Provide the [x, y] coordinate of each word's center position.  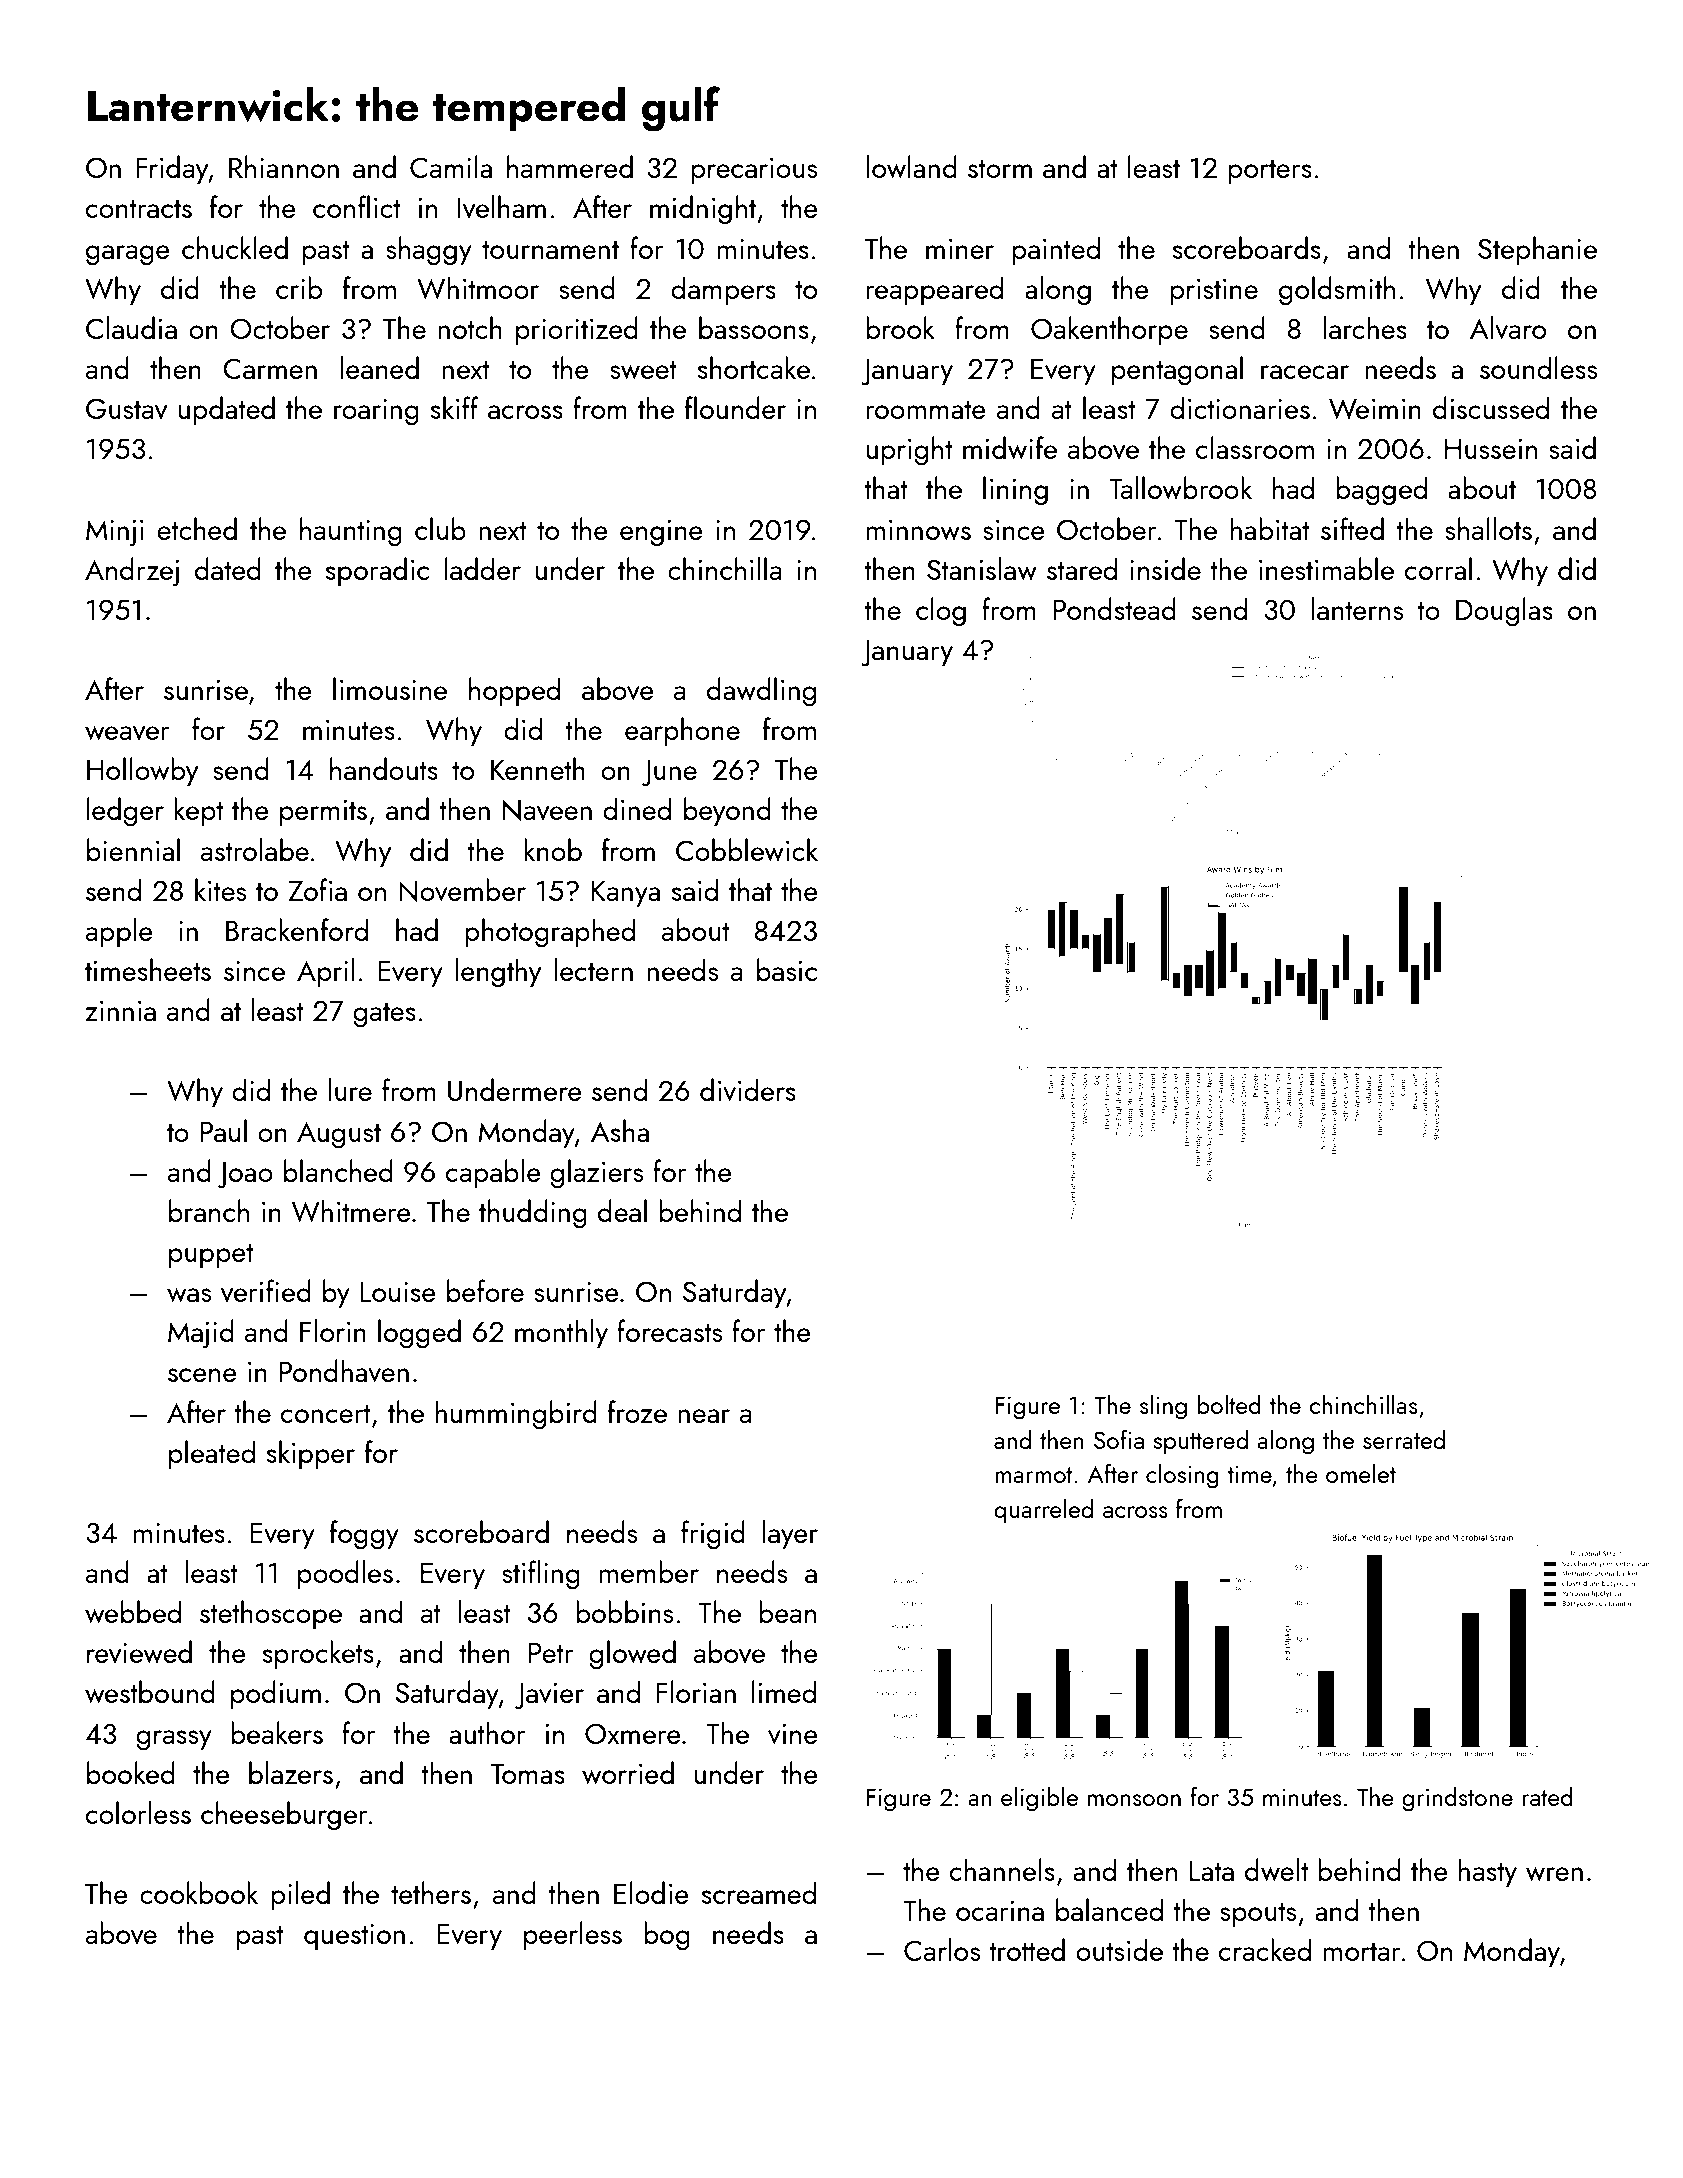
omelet [1361, 1473]
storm [1000, 169]
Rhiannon [284, 166]
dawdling [761, 692]
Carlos [942, 1949]
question [354, 1937]
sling [1163, 1407]
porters [1270, 172]
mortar [1362, 1952]
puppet [211, 1256]
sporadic [377, 571]
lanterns [1357, 608]
